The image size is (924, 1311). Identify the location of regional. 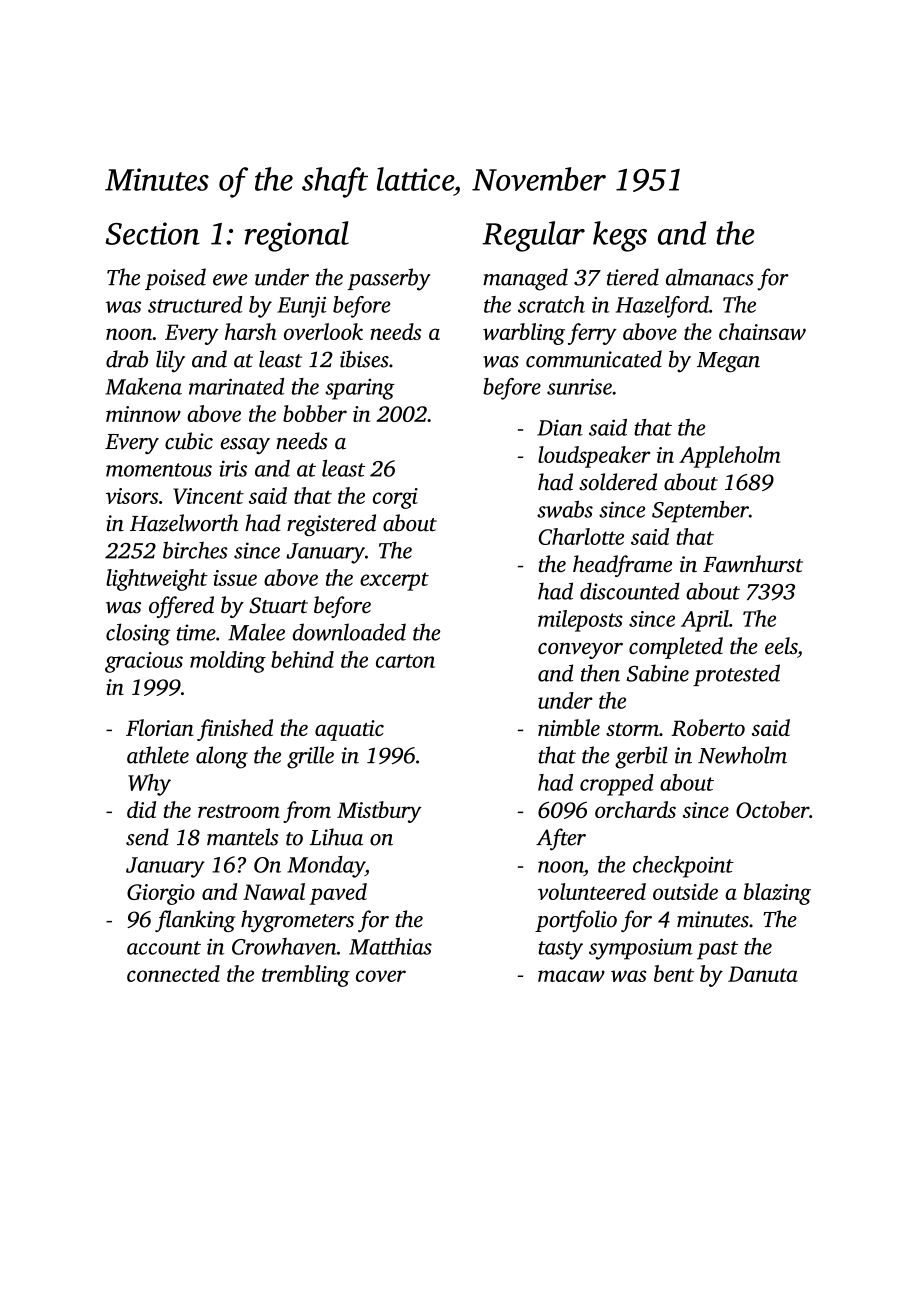
(297, 236).
